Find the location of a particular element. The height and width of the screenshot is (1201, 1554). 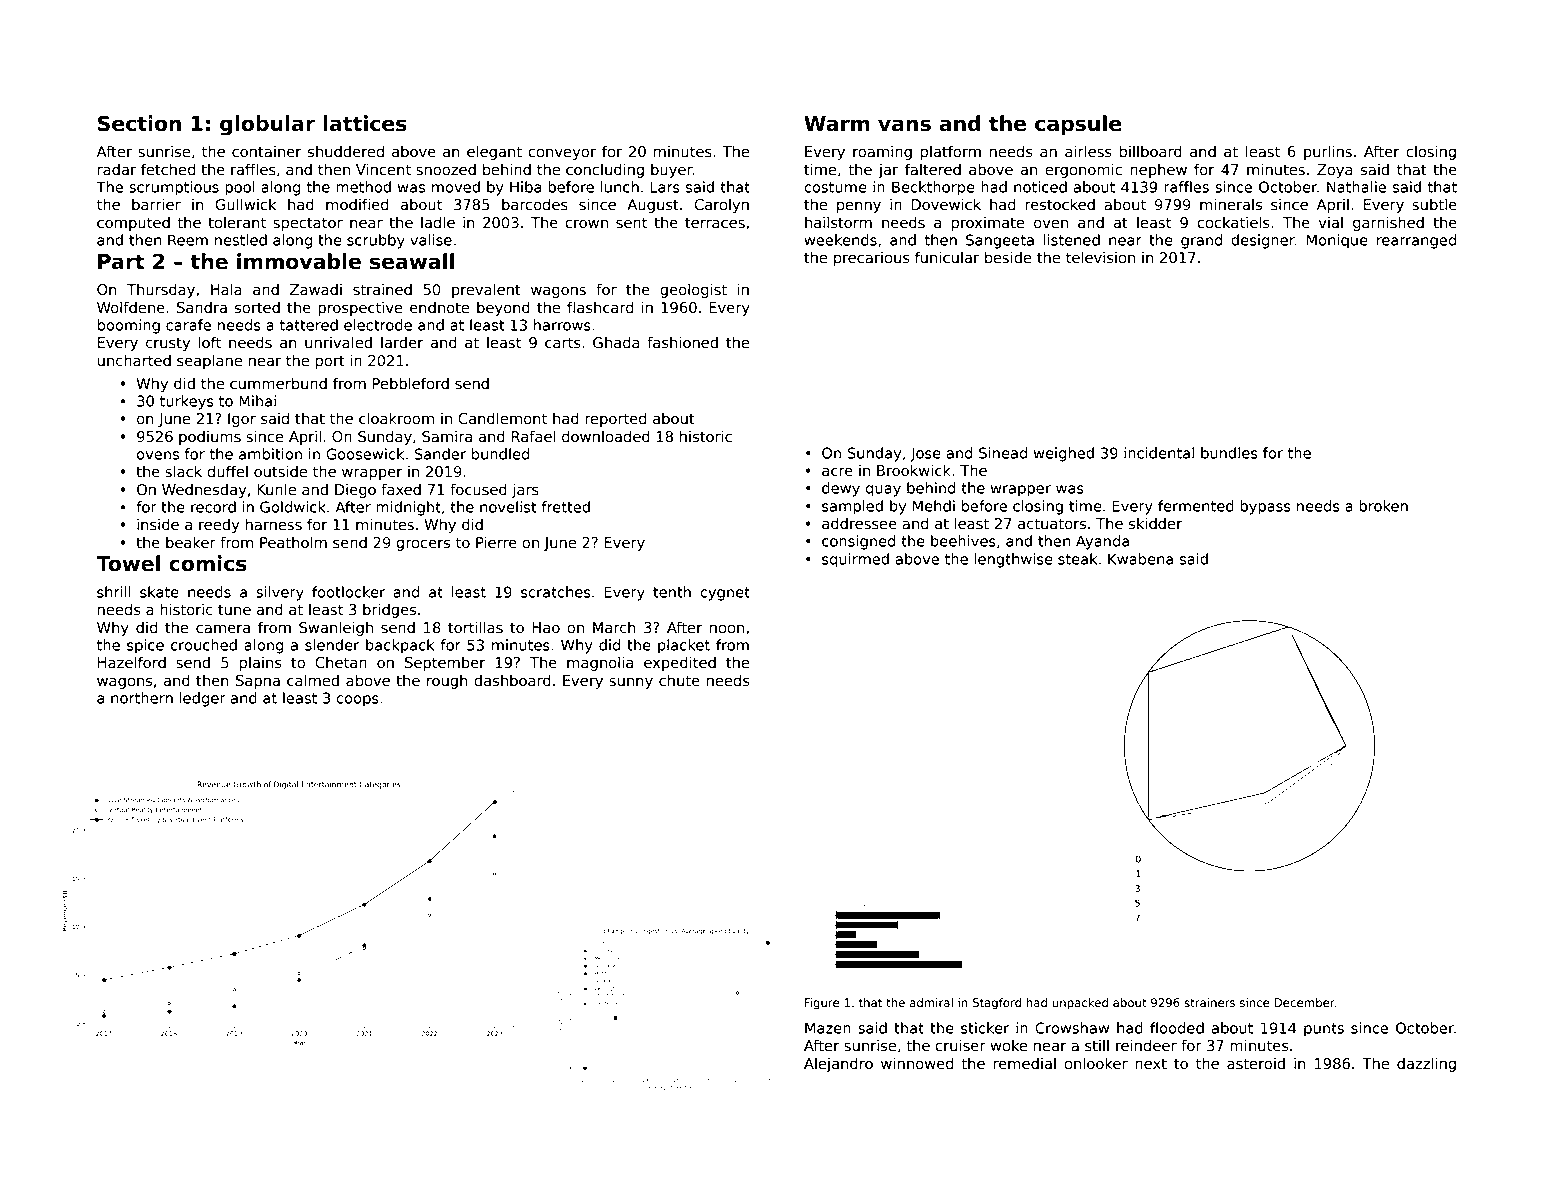

vans is located at coordinates (904, 125).
